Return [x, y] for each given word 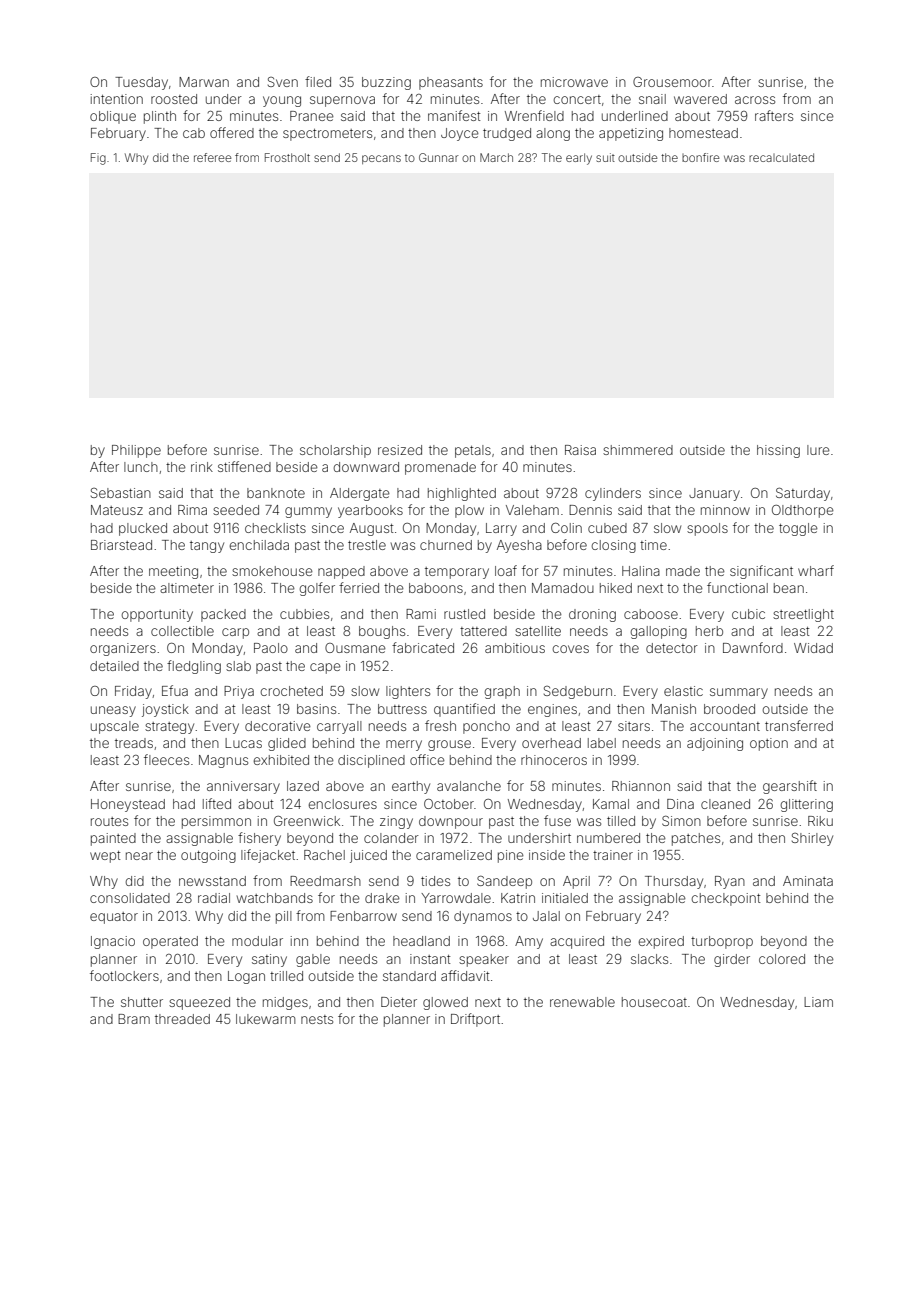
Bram [134, 1019]
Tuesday [141, 83]
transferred [799, 725]
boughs [382, 632]
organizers [123, 649]
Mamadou [563, 588]
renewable [582, 1002]
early [579, 159]
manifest [454, 115]
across [755, 100]
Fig [98, 159]
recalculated [781, 157]
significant [761, 572]
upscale [115, 727]
